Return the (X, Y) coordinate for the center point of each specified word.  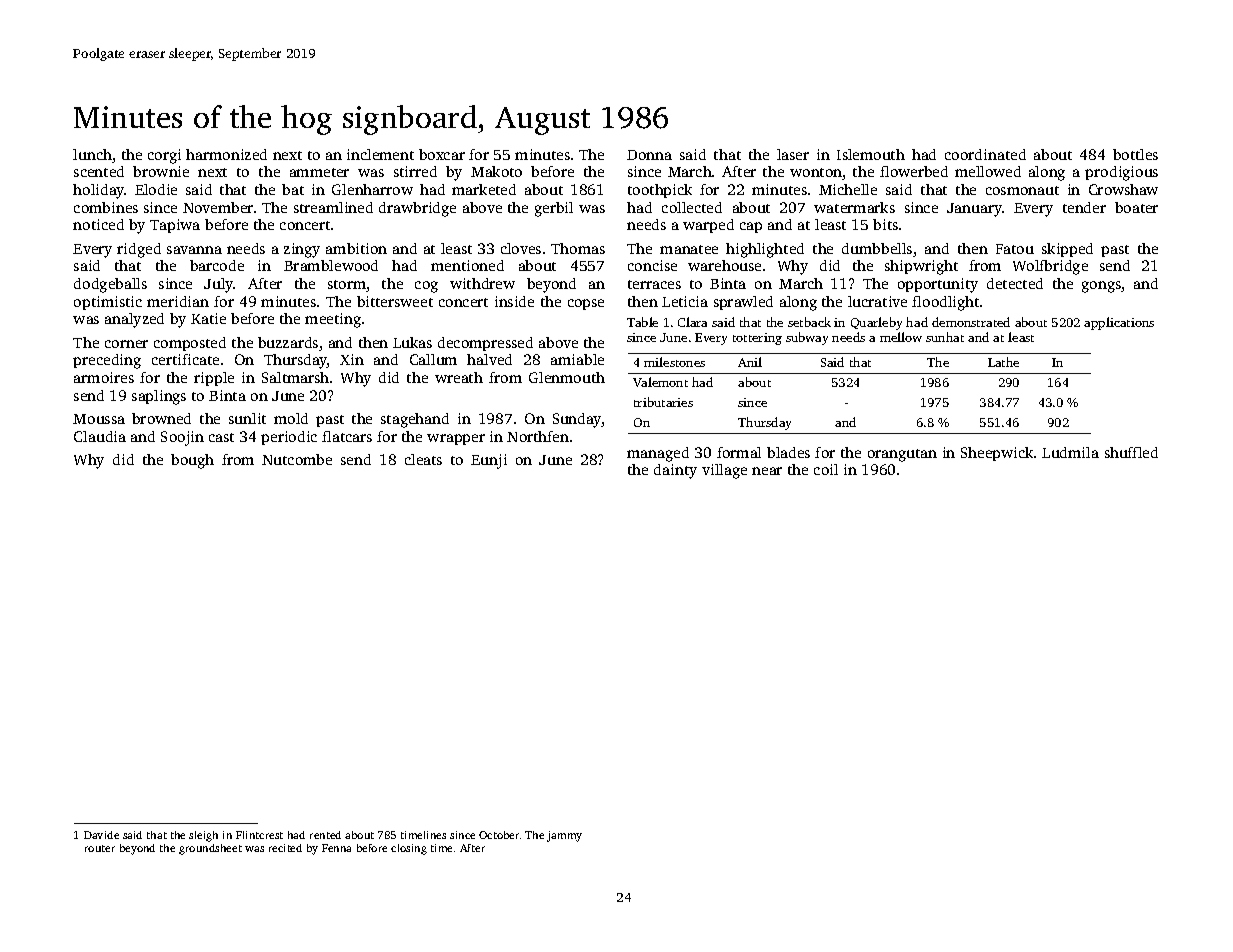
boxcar (442, 154)
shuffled (1131, 452)
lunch (92, 154)
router (100, 848)
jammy (564, 836)
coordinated (985, 154)
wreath (459, 377)
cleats (423, 459)
